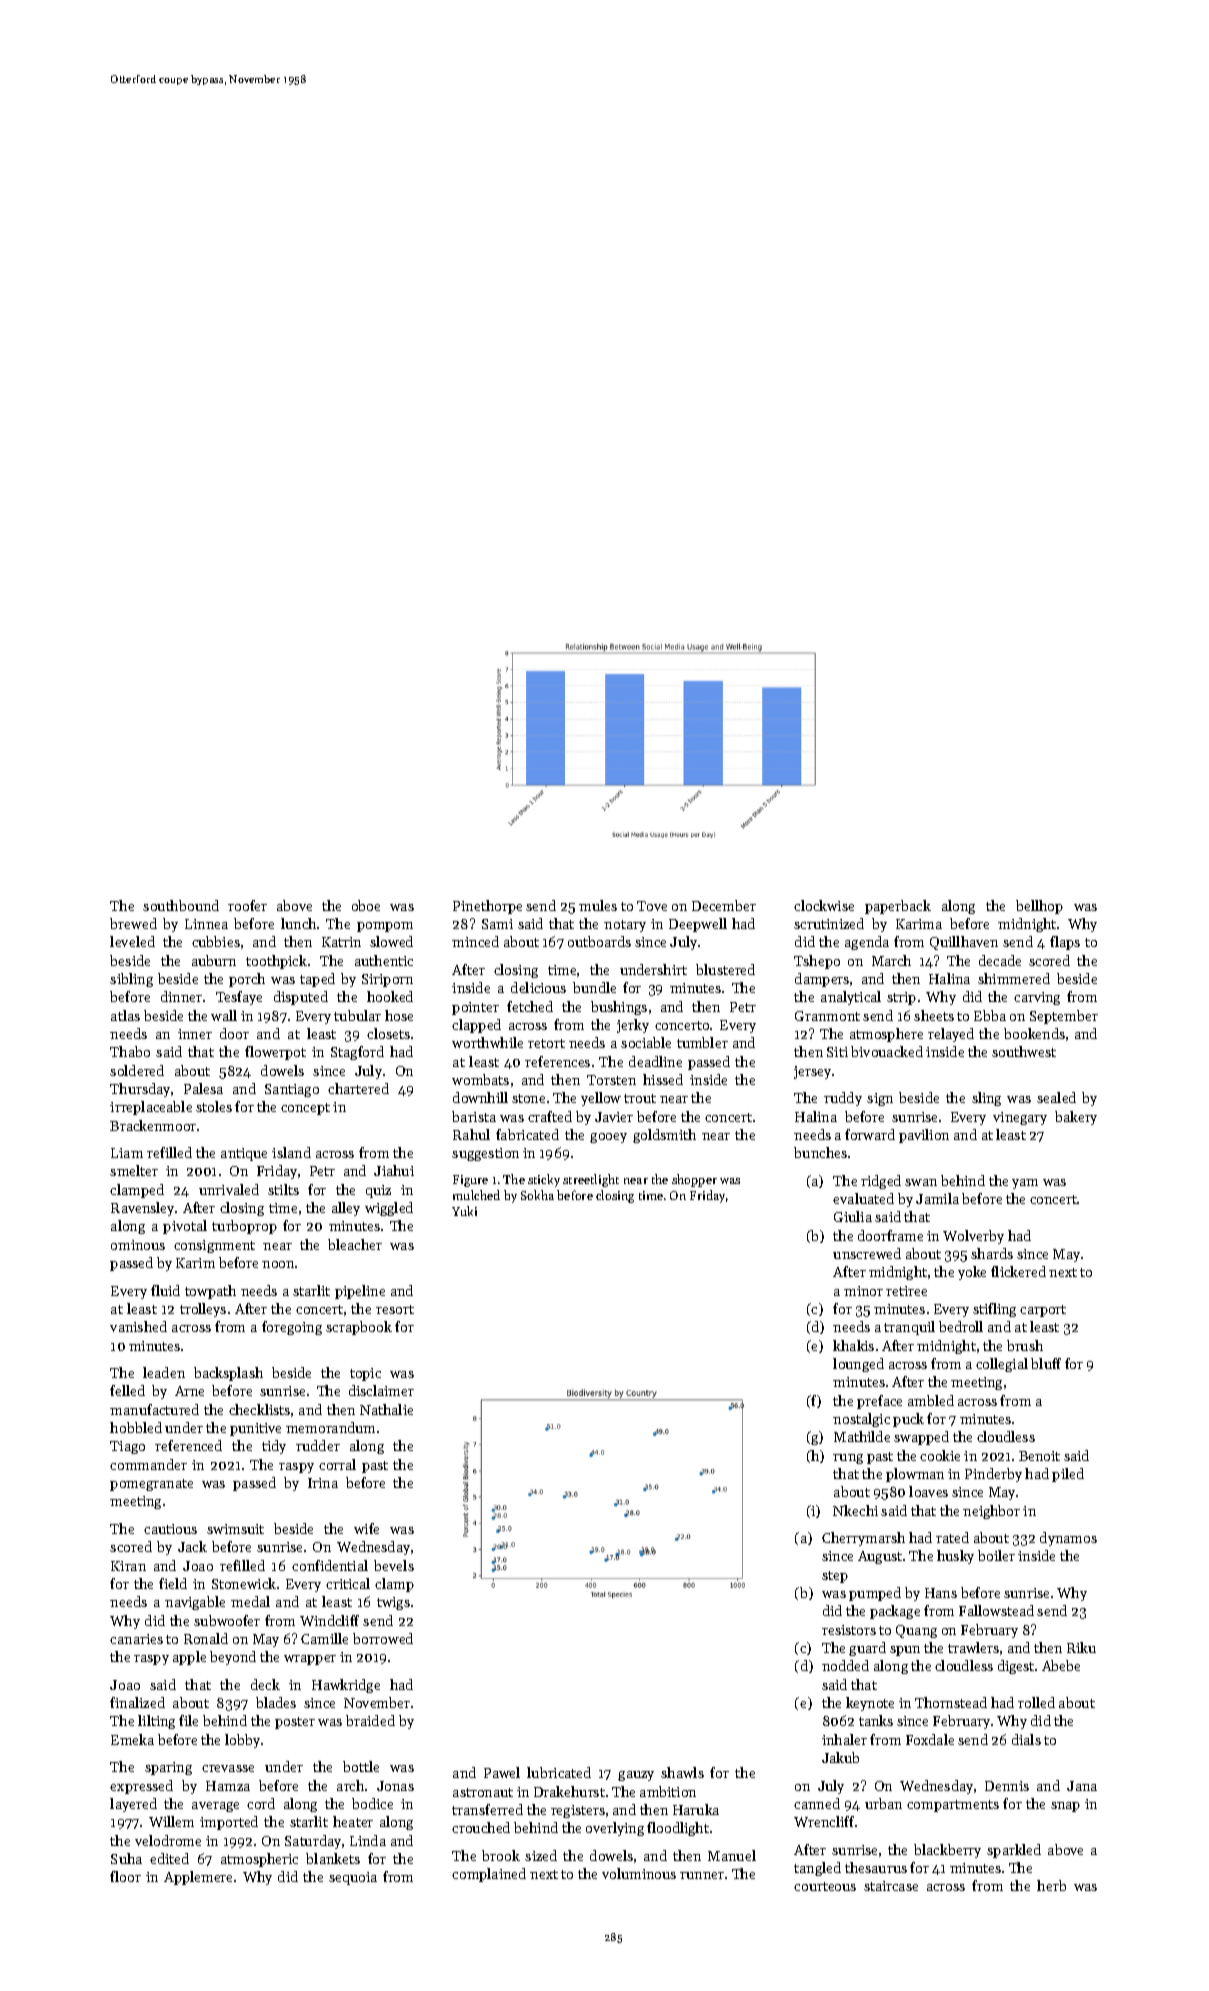  I want to click on bedroll, so click(961, 1326).
